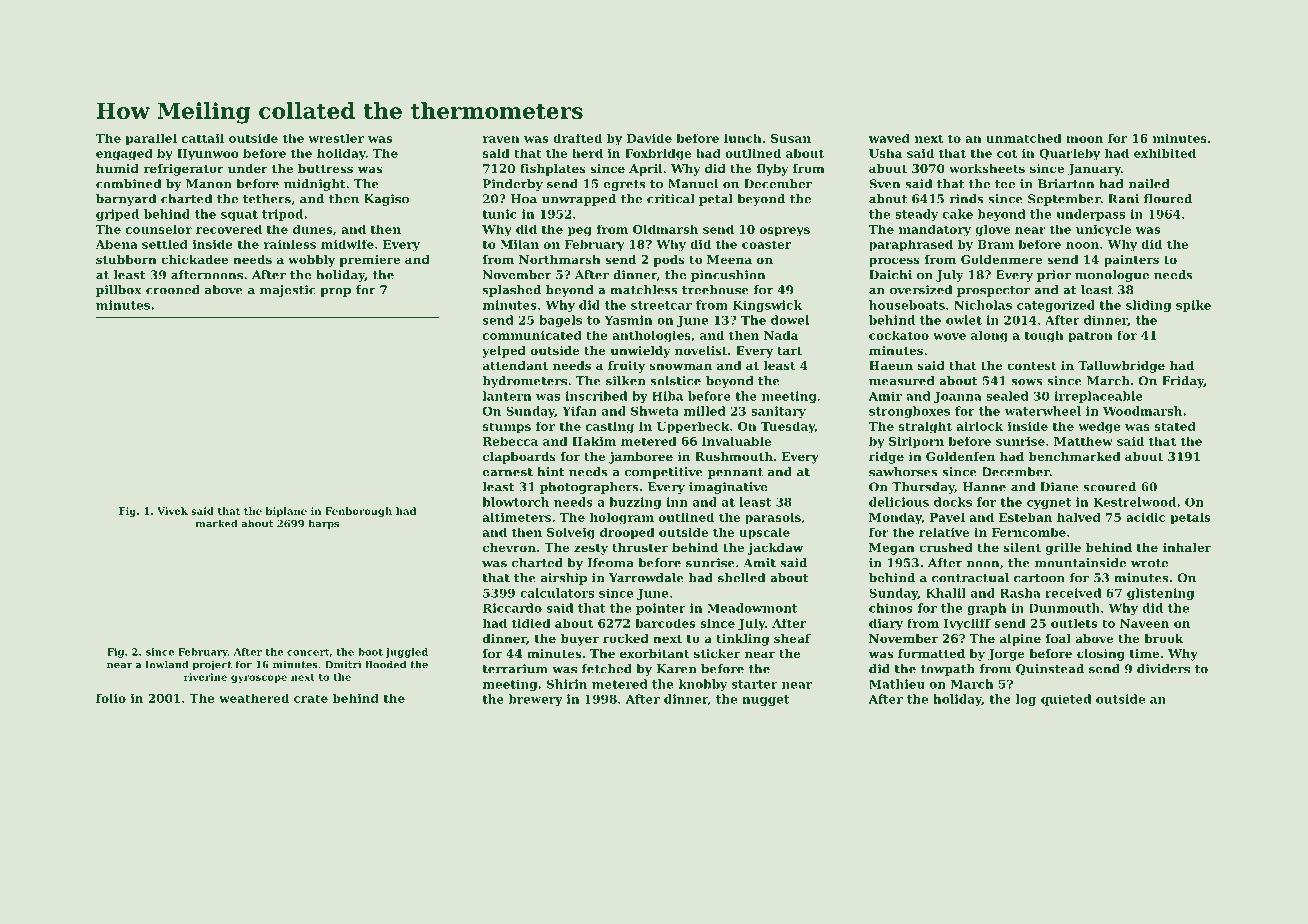 The width and height of the screenshot is (1308, 924). What do you see at coordinates (987, 168) in the screenshot?
I see `worksheets` at bounding box center [987, 168].
